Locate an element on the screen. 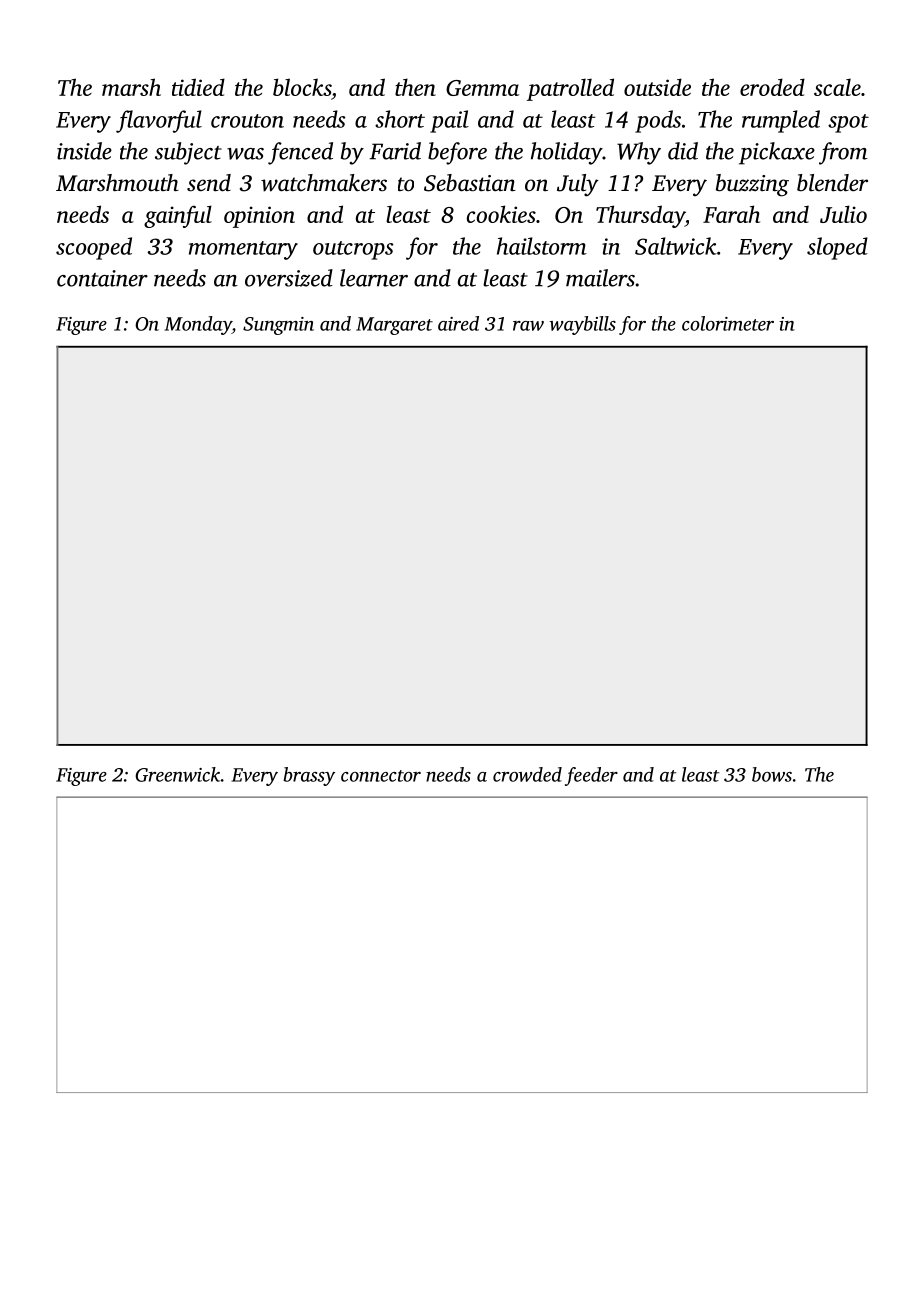 This screenshot has width=924, height=1314. Sungmin is located at coordinates (278, 326).
